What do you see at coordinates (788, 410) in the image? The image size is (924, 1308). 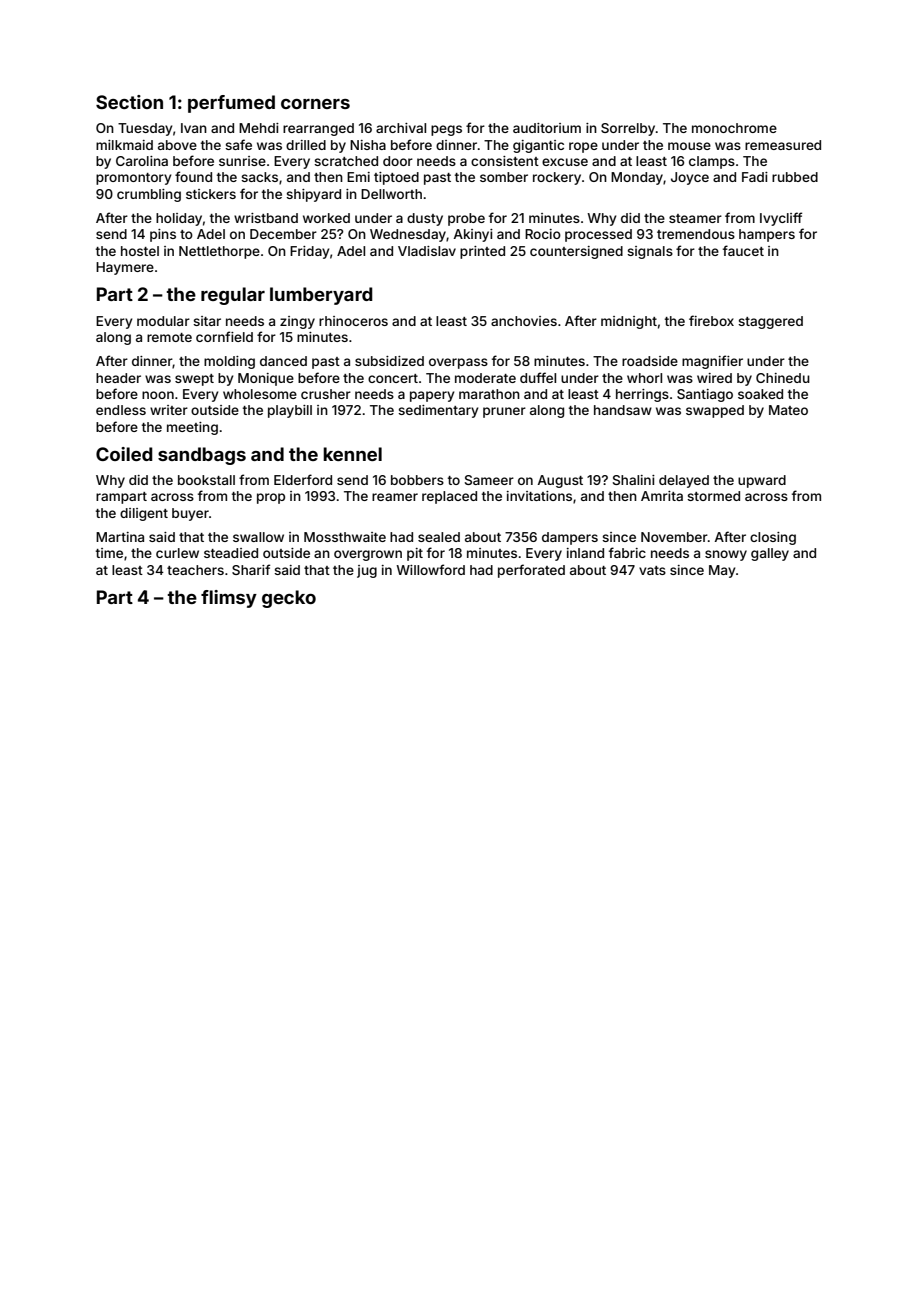 I see `Mateo` at bounding box center [788, 410].
